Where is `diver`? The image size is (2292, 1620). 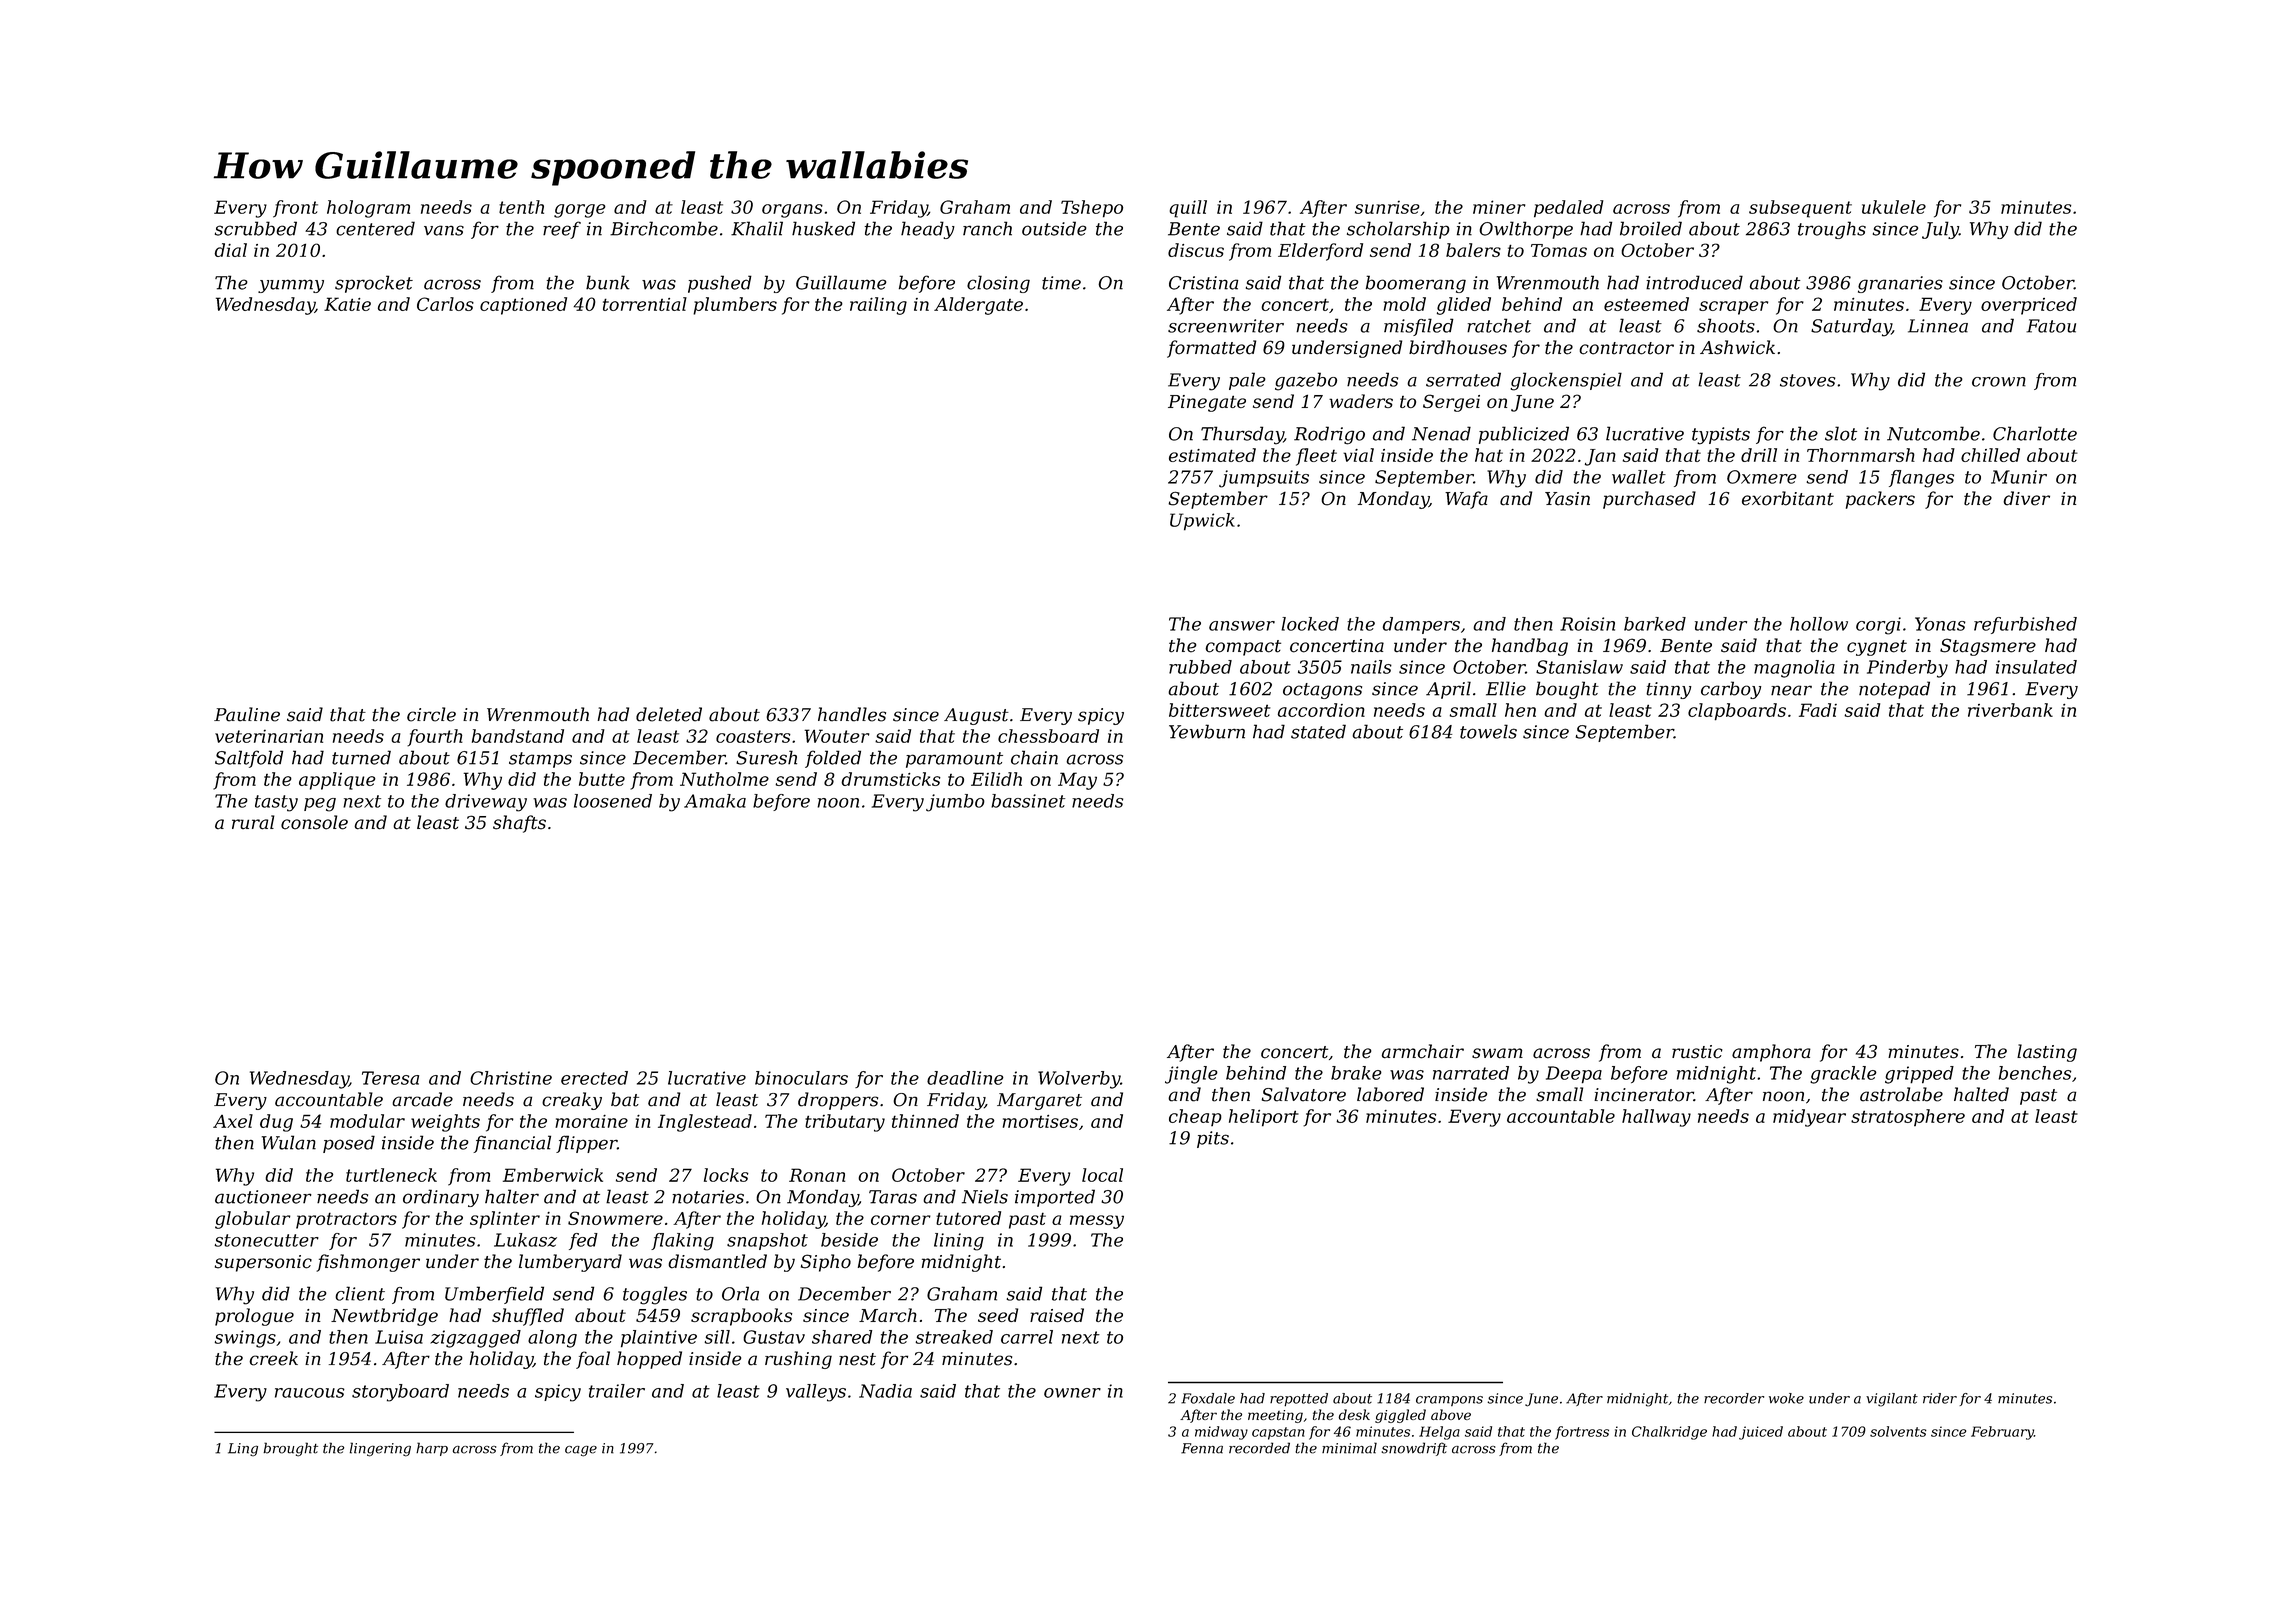
diver is located at coordinates (2026, 498).
